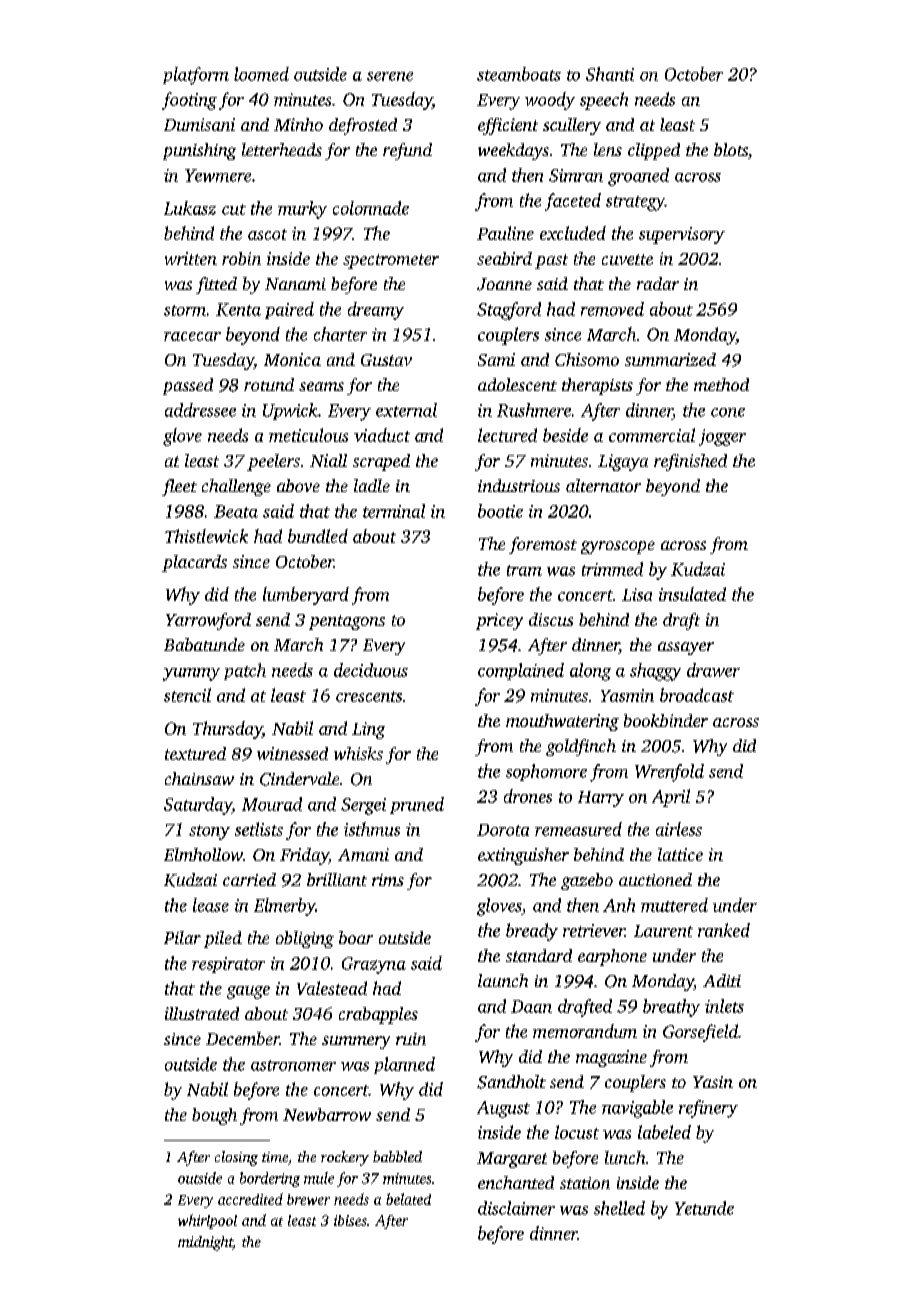  I want to click on disclaimer, so click(516, 1208).
